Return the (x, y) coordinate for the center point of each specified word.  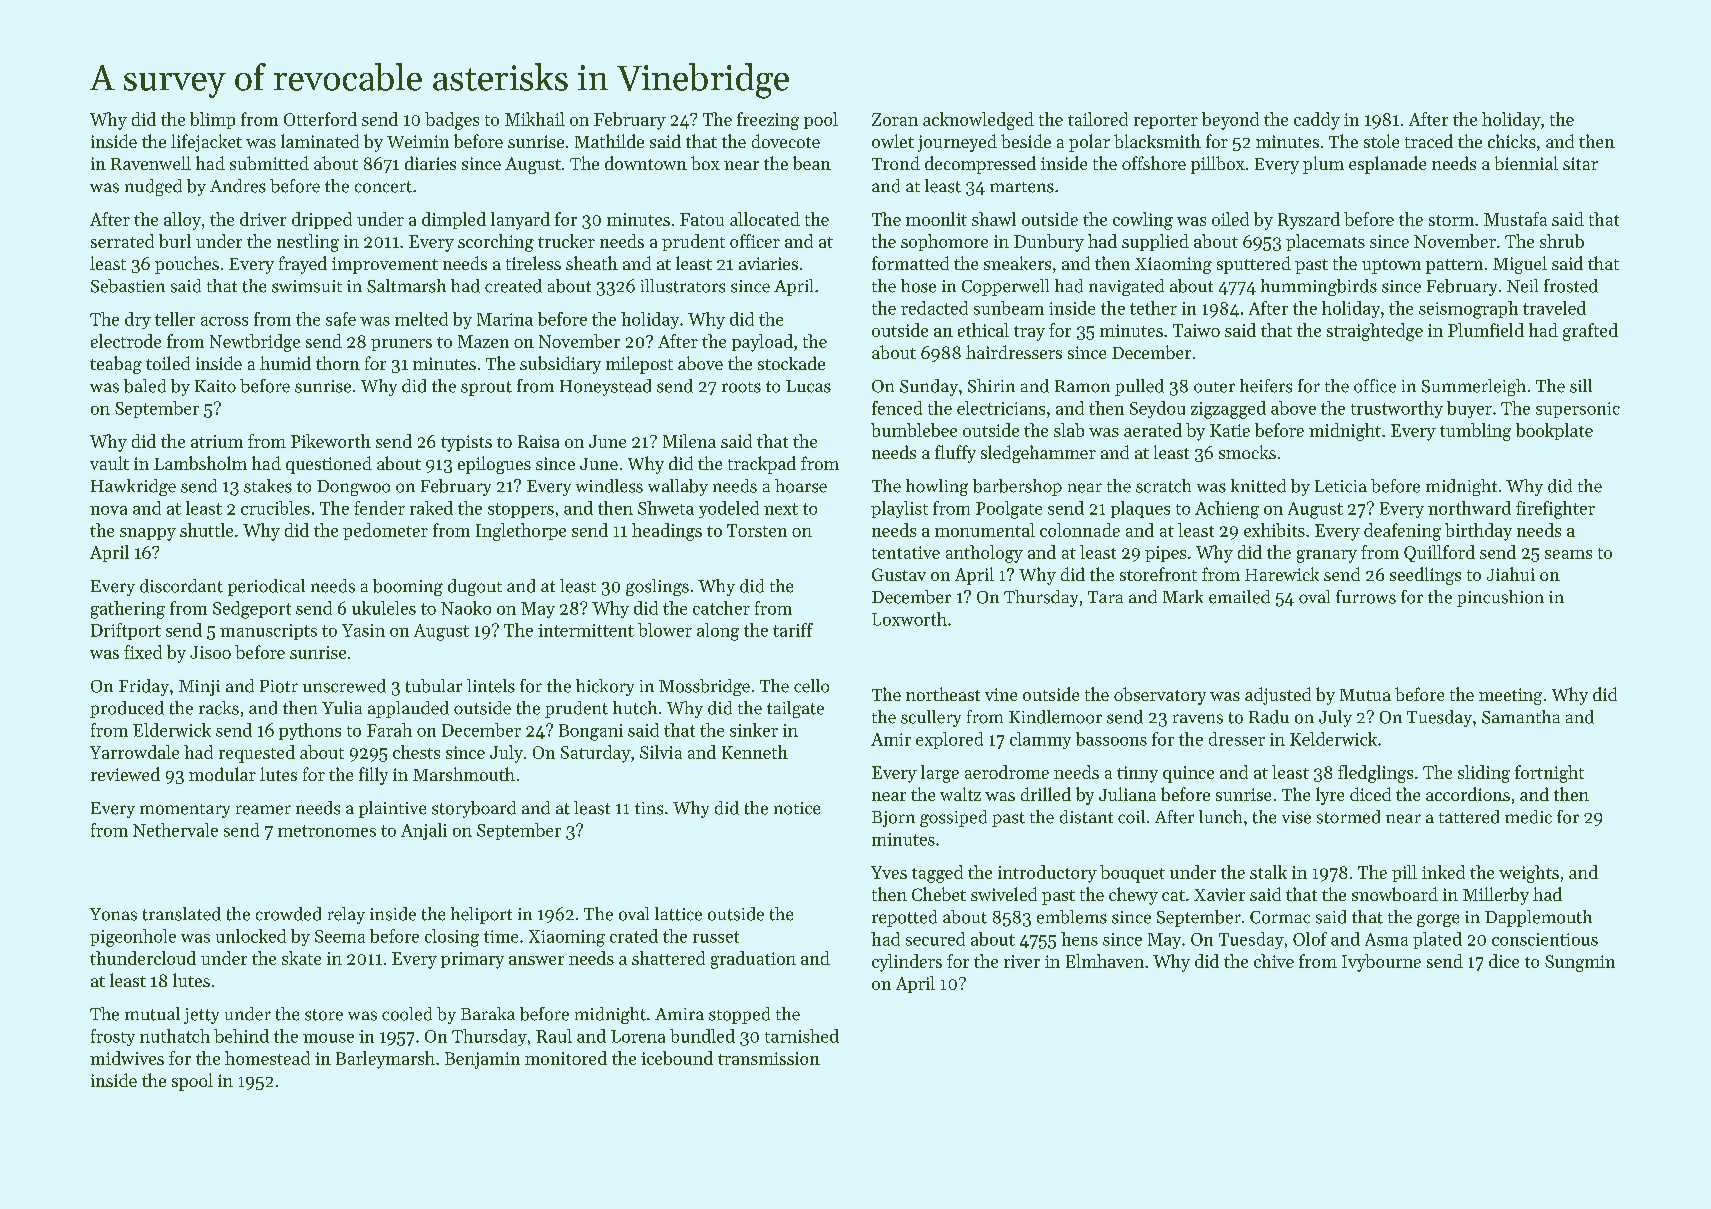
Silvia (661, 752)
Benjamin (482, 1060)
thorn (338, 363)
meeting (1510, 696)
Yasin (363, 630)
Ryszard (1309, 221)
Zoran (895, 119)
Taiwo (1196, 330)
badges (452, 121)
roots (741, 387)
